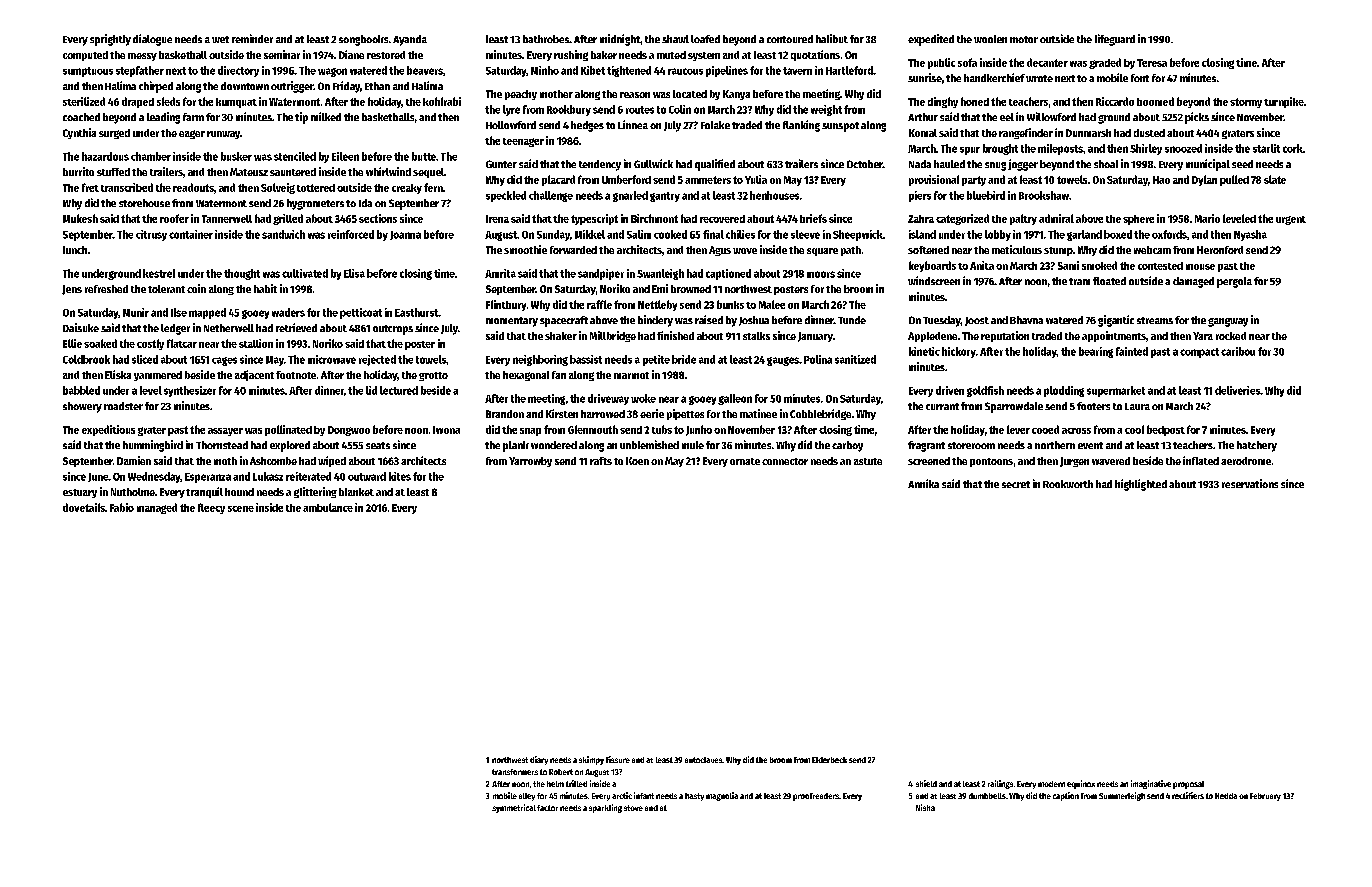 The image size is (1372, 887). Describe the element at coordinates (514, 808) in the screenshot. I see `symmetrical` at that location.
